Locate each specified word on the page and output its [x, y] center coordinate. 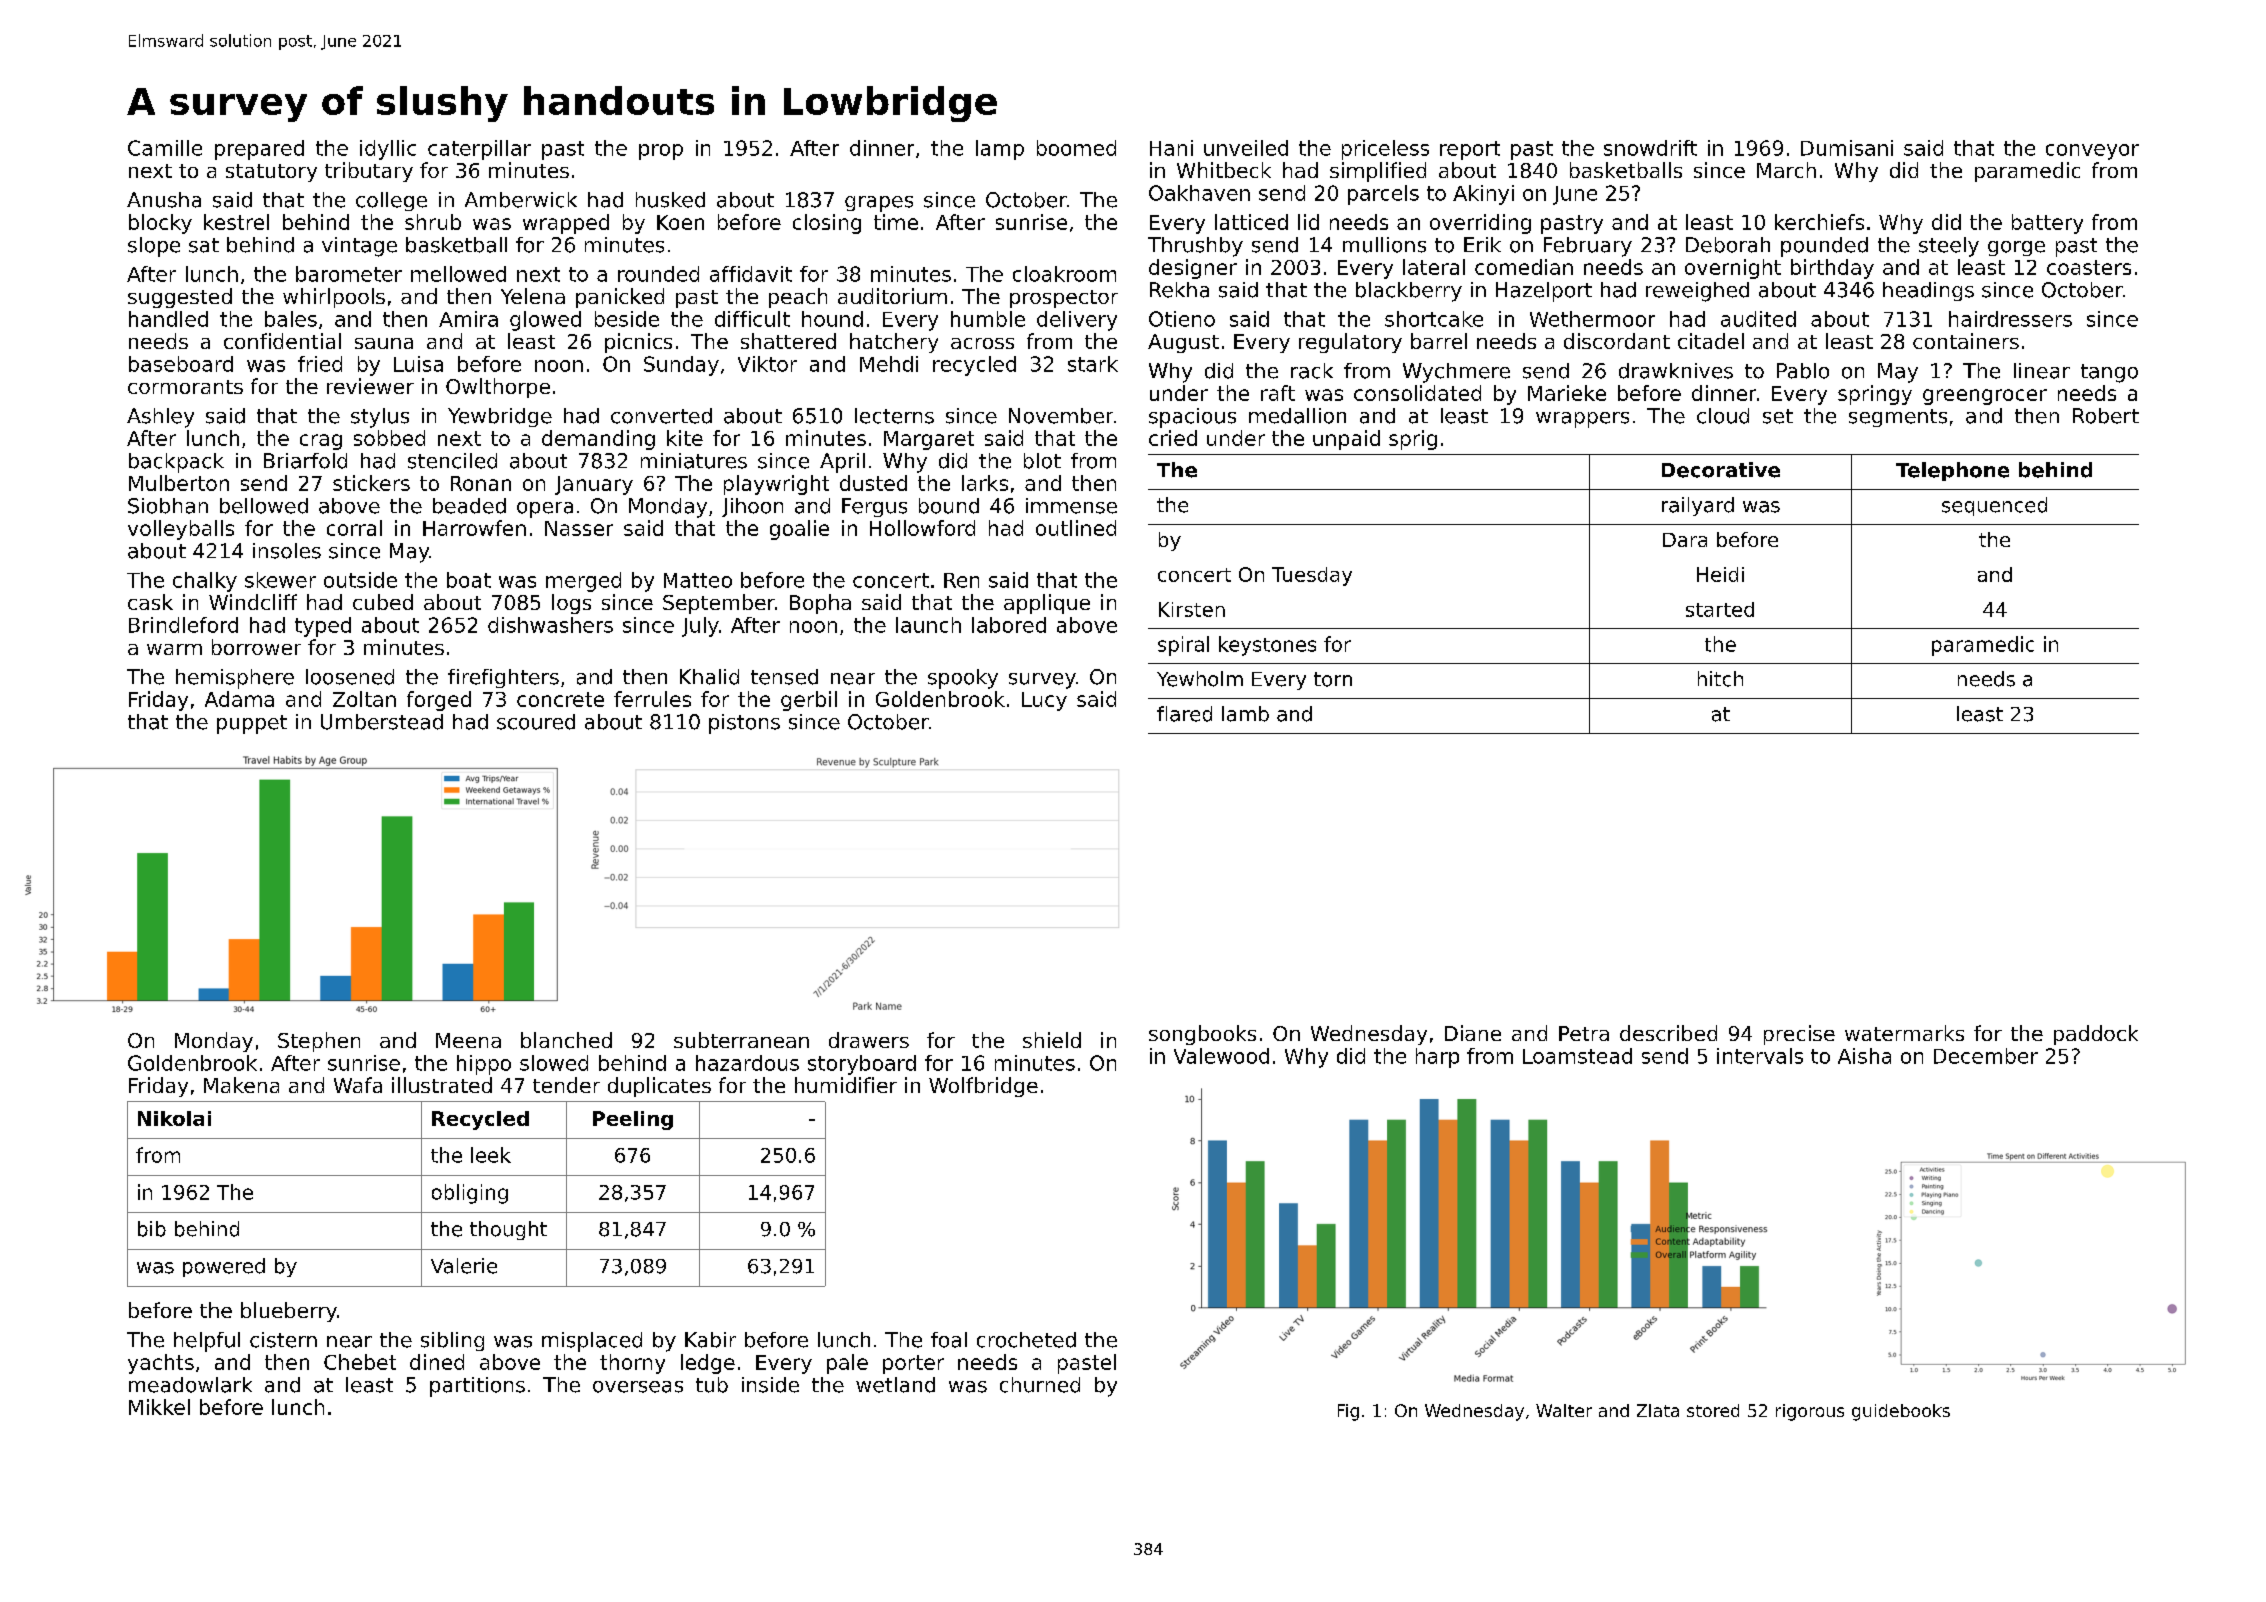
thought [508, 1230]
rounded [658, 274]
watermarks [1904, 1033]
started [1720, 609]
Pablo [1803, 371]
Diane [1473, 1033]
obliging [470, 1194]
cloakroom [1064, 274]
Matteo [698, 580]
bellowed [264, 506]
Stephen [319, 1042]
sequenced [1994, 506]
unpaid [1346, 440]
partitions [477, 1387]
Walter [1564, 1410]
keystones [1267, 646]
